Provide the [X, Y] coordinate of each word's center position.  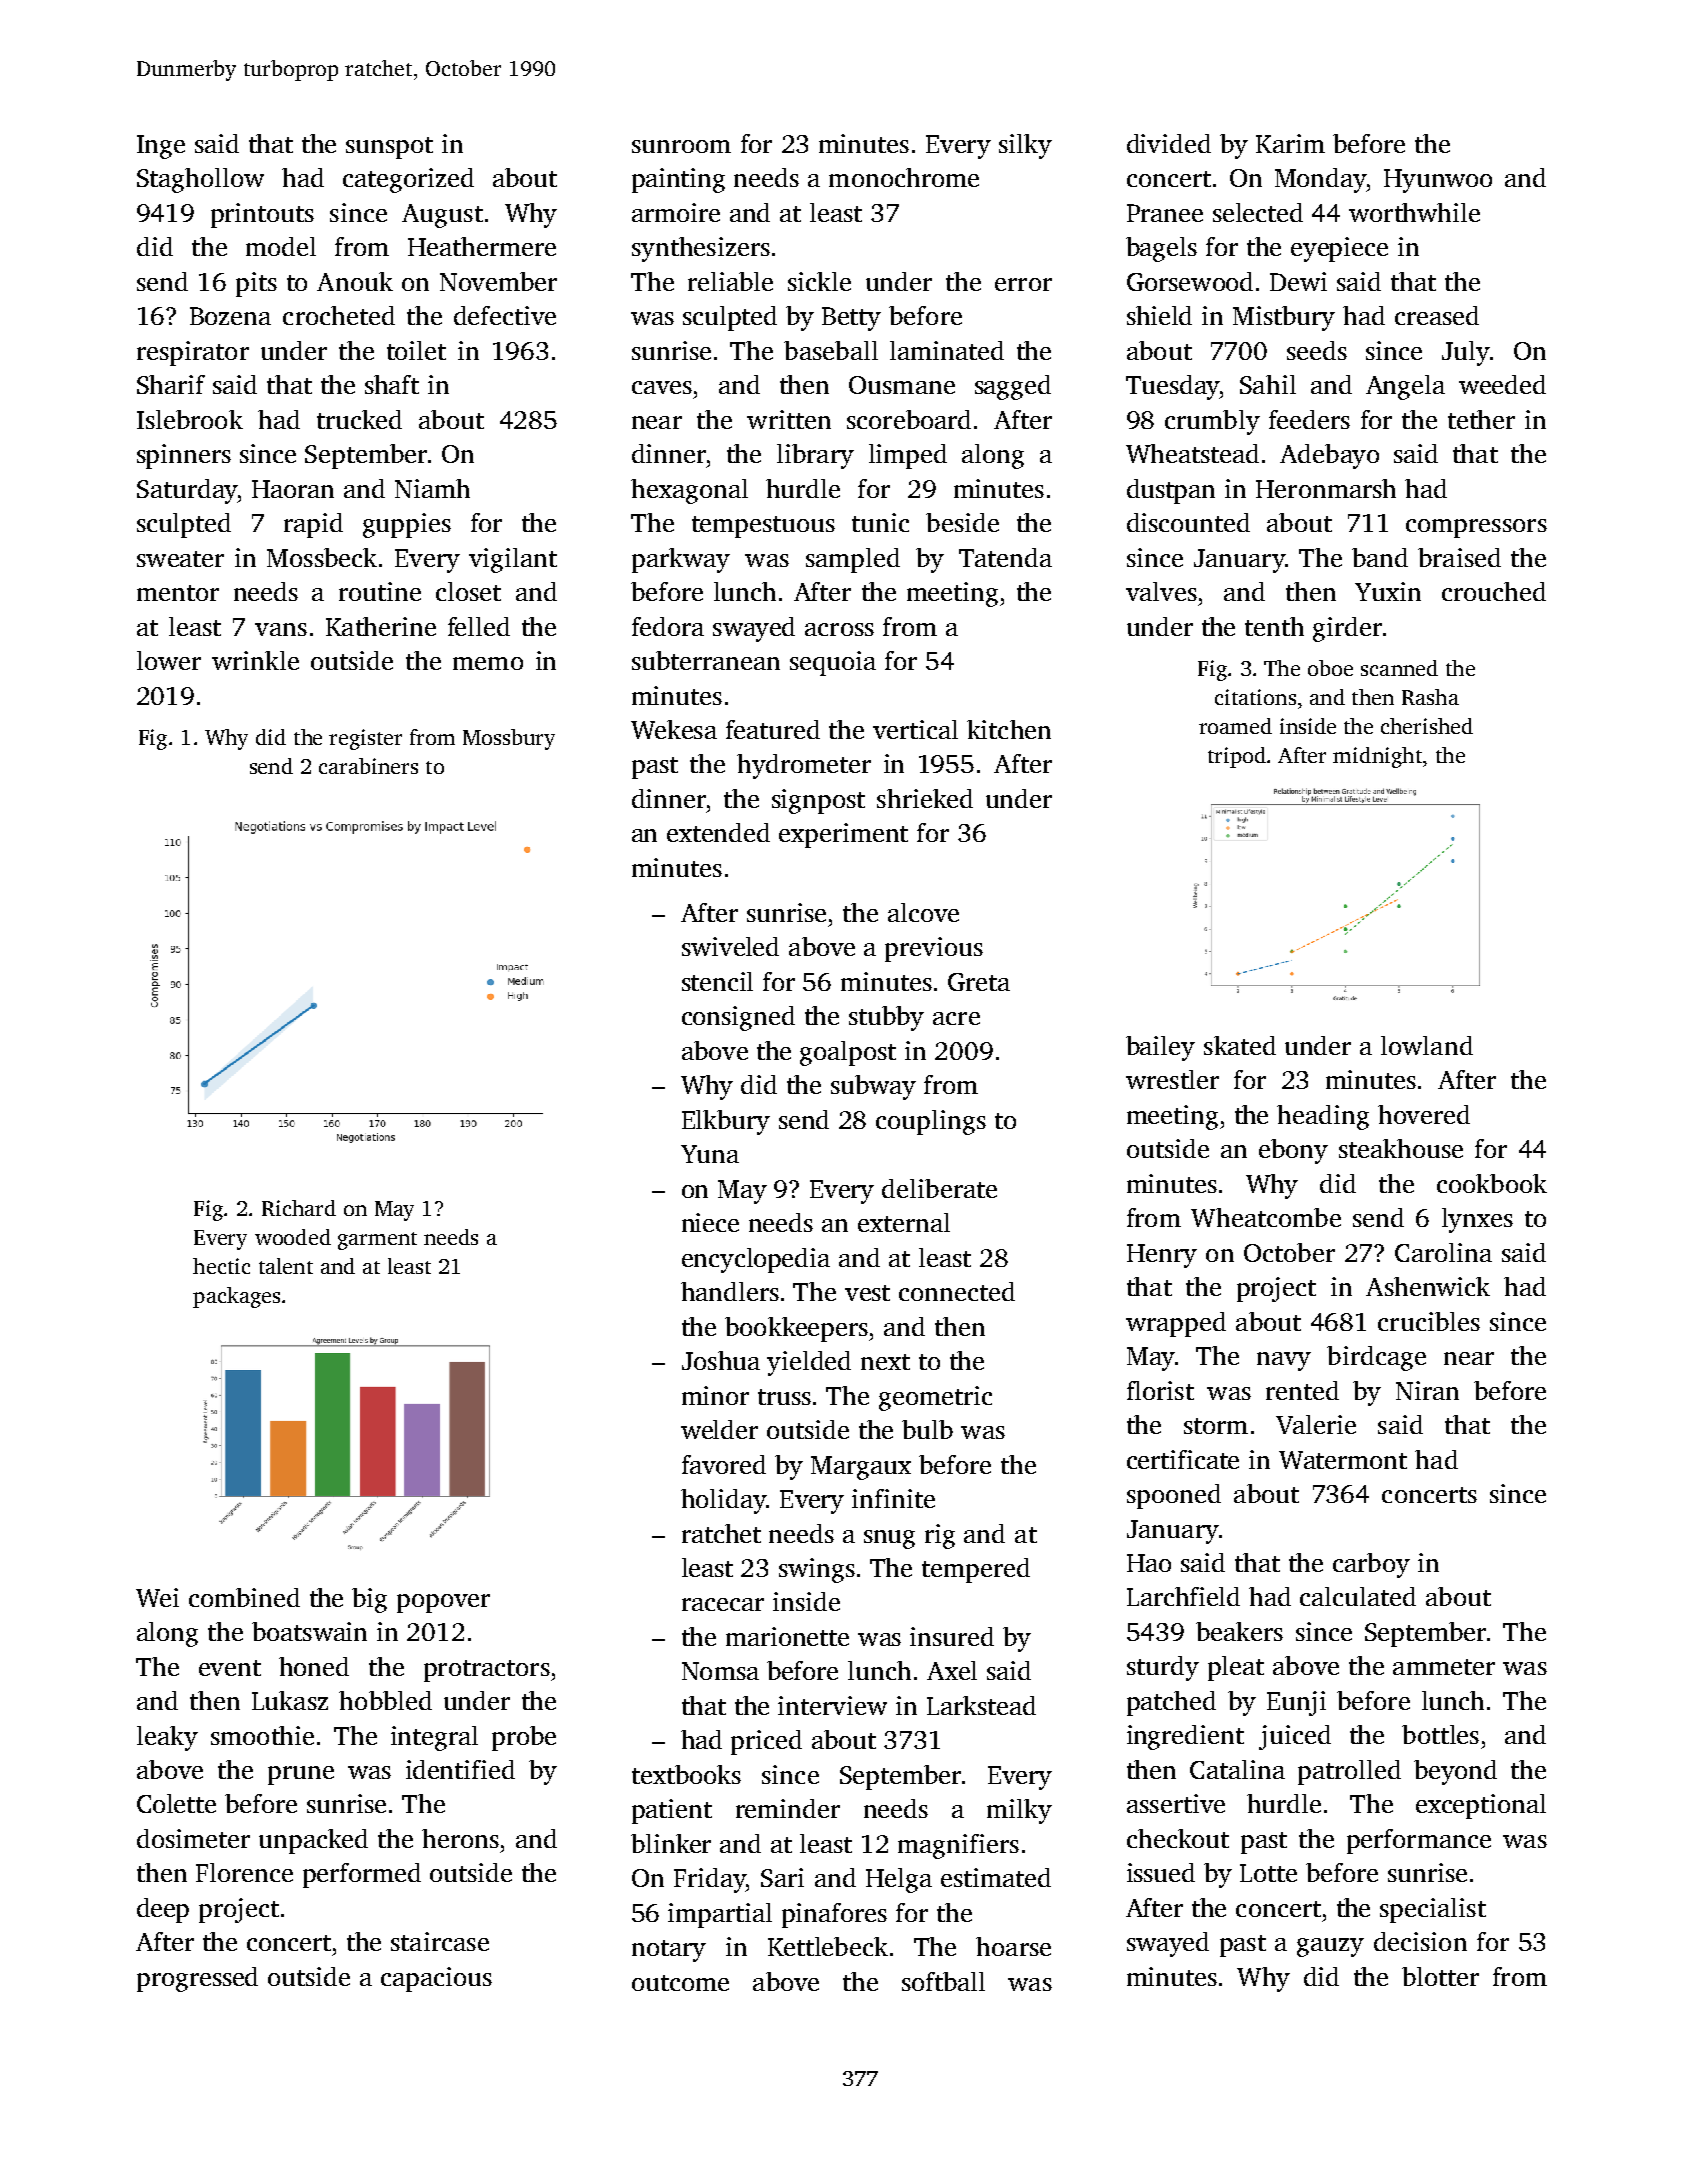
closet [468, 591]
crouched [1494, 591]
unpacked [313, 1841]
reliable [730, 281]
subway [873, 1087]
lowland [1427, 1045]
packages [236, 1297]
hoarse [1013, 1946]
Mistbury [1284, 318]
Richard [299, 1208]
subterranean [706, 660]
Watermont [1343, 1460]
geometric [935, 1398]
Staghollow [200, 180]
